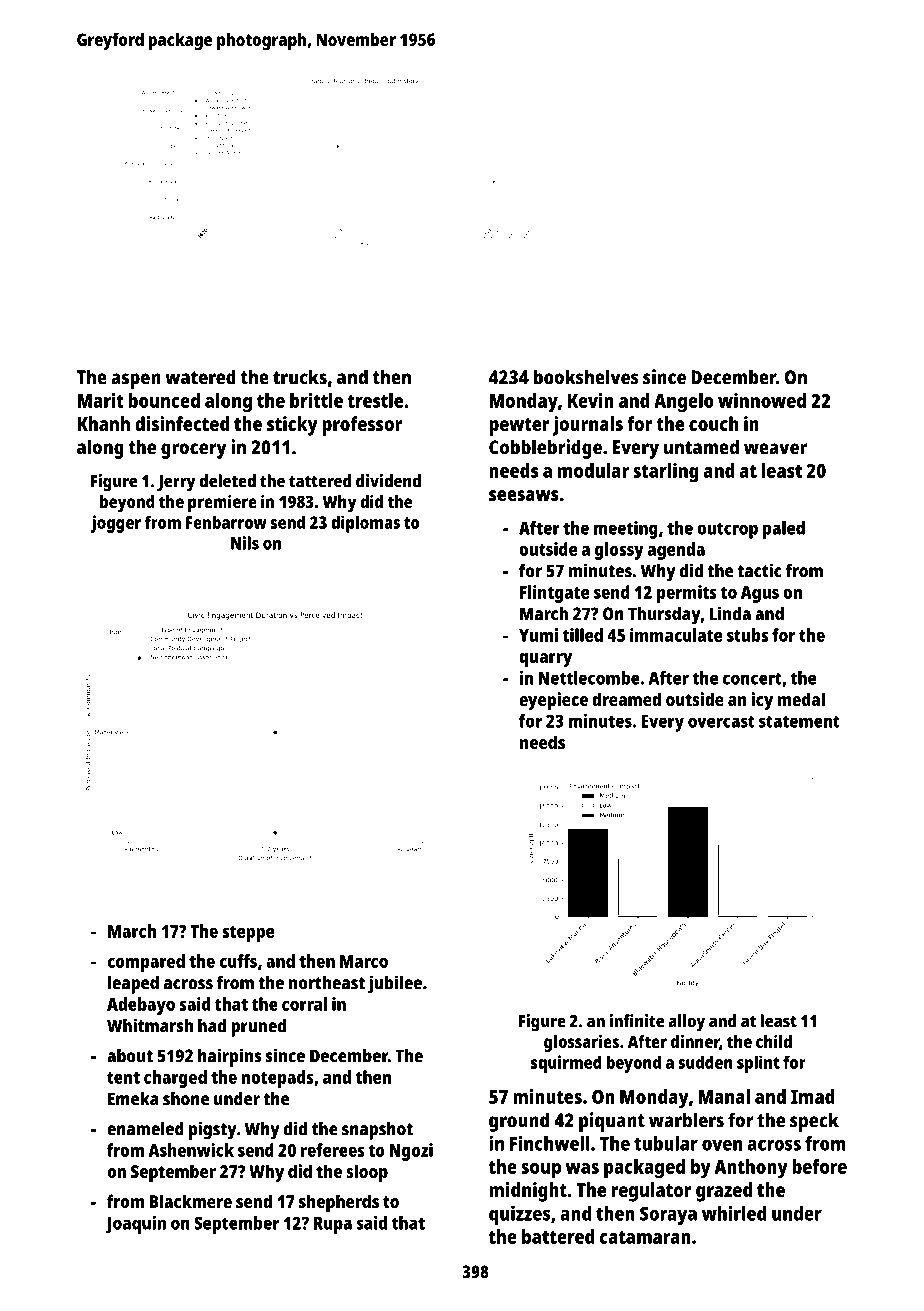 This screenshot has width=924, height=1311. I want to click on sloop, so click(367, 1173).
